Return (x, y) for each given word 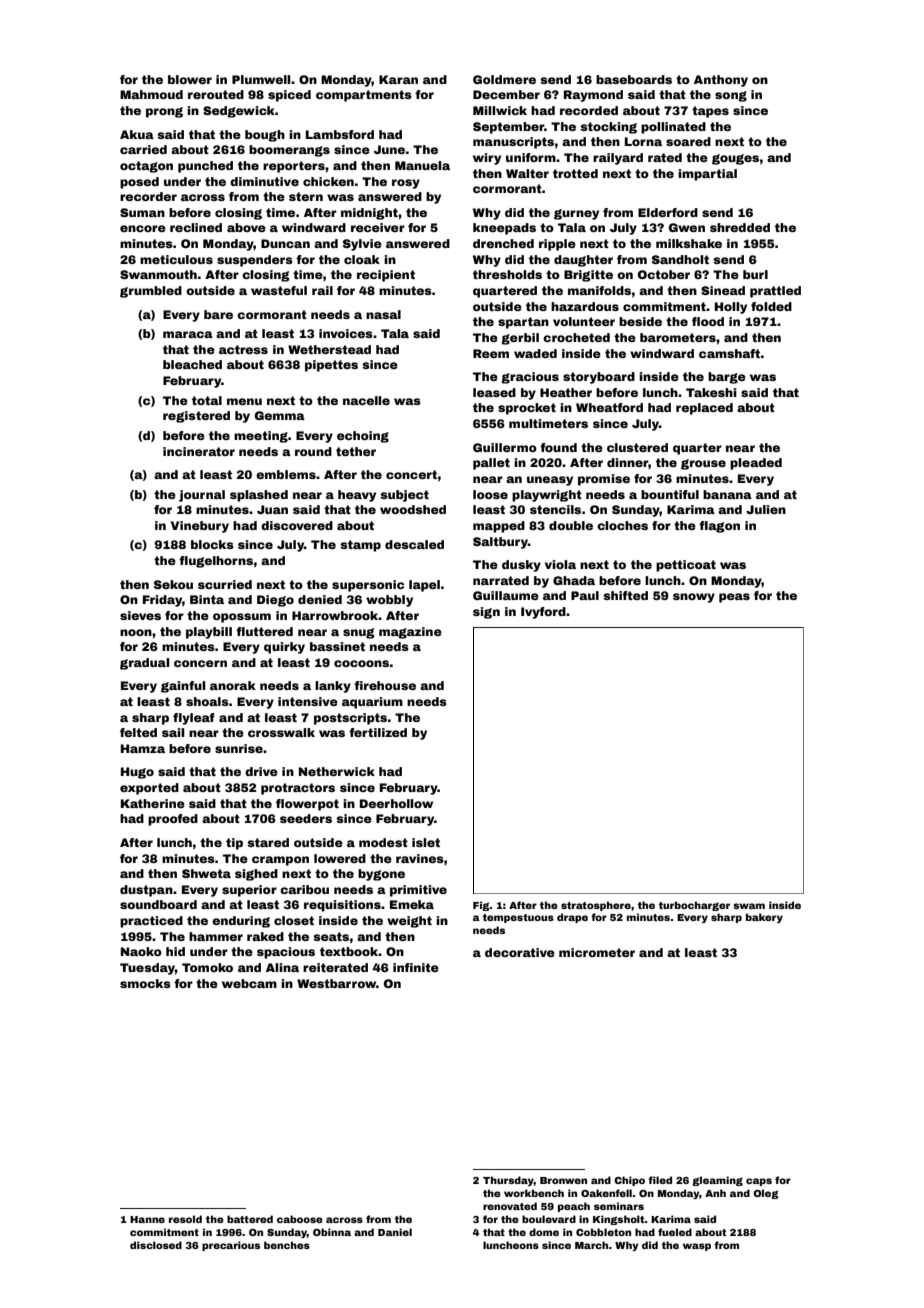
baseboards (634, 79)
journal (202, 496)
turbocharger (694, 906)
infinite (416, 967)
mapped (499, 527)
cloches (622, 525)
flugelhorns (216, 562)
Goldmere (504, 79)
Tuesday (147, 969)
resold (185, 1219)
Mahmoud (151, 94)
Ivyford (543, 613)
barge (727, 378)
